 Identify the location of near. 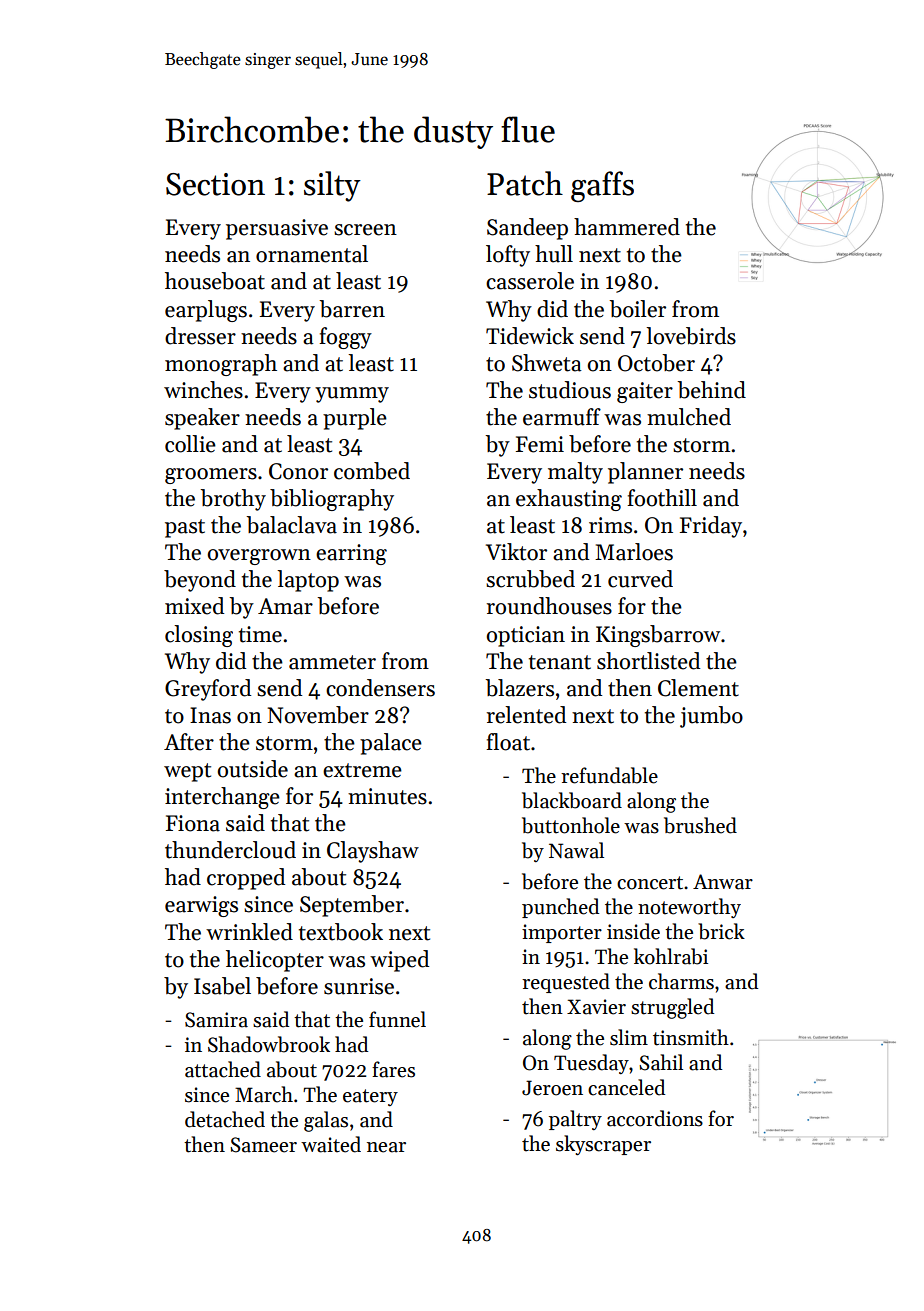
(386, 1147).
